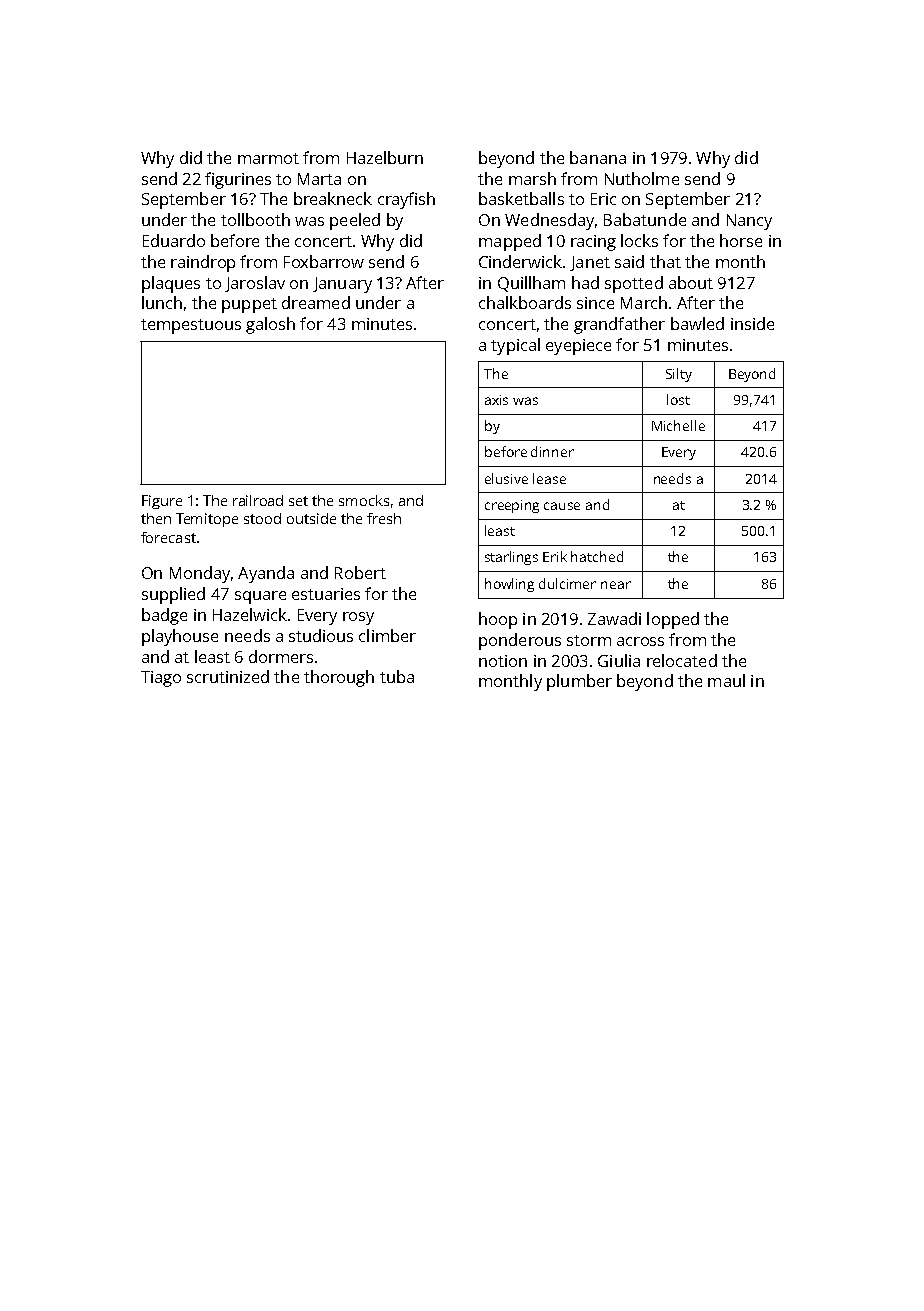  What do you see at coordinates (339, 678) in the document?
I see `thorough` at bounding box center [339, 678].
